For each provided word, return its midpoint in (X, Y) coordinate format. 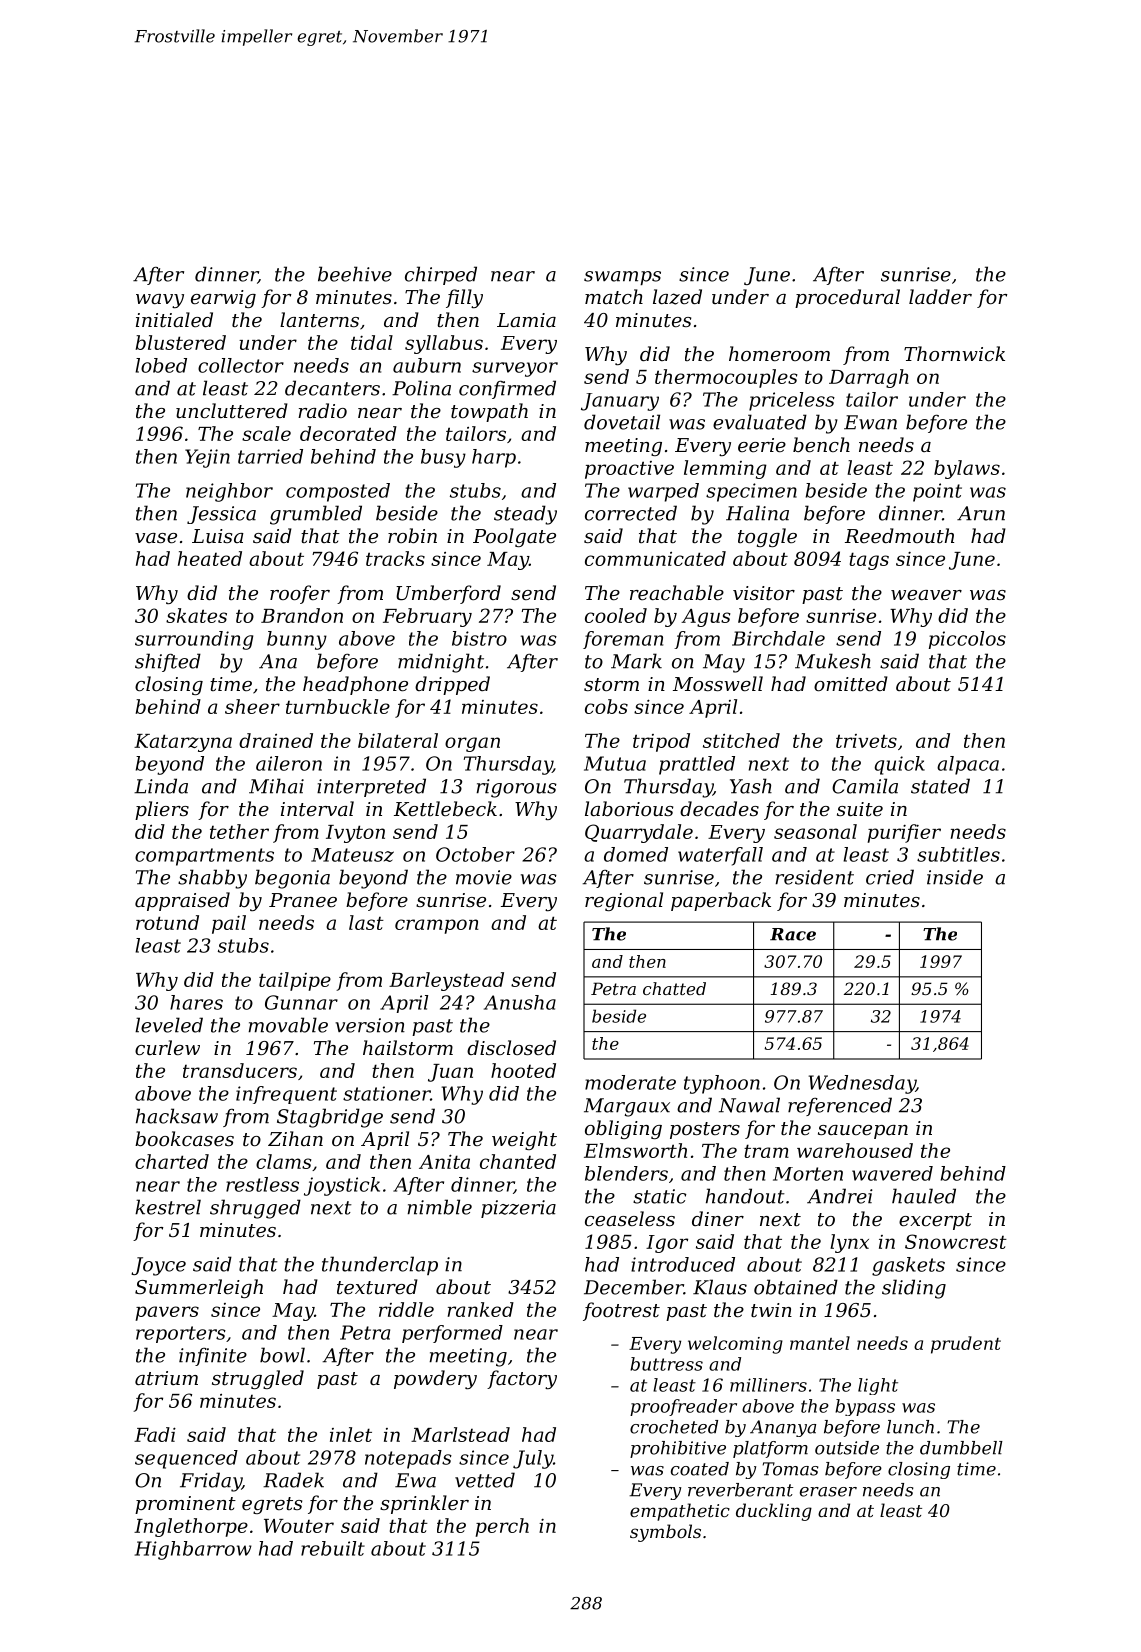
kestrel (168, 1207)
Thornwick (954, 353)
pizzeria (518, 1209)
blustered (180, 342)
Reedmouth (899, 535)
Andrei (840, 1196)
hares (196, 1002)
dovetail (622, 422)
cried (890, 877)
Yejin (207, 458)
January (620, 402)
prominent (185, 1505)
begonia (292, 879)
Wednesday (862, 1084)
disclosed (511, 1047)
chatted (674, 988)
